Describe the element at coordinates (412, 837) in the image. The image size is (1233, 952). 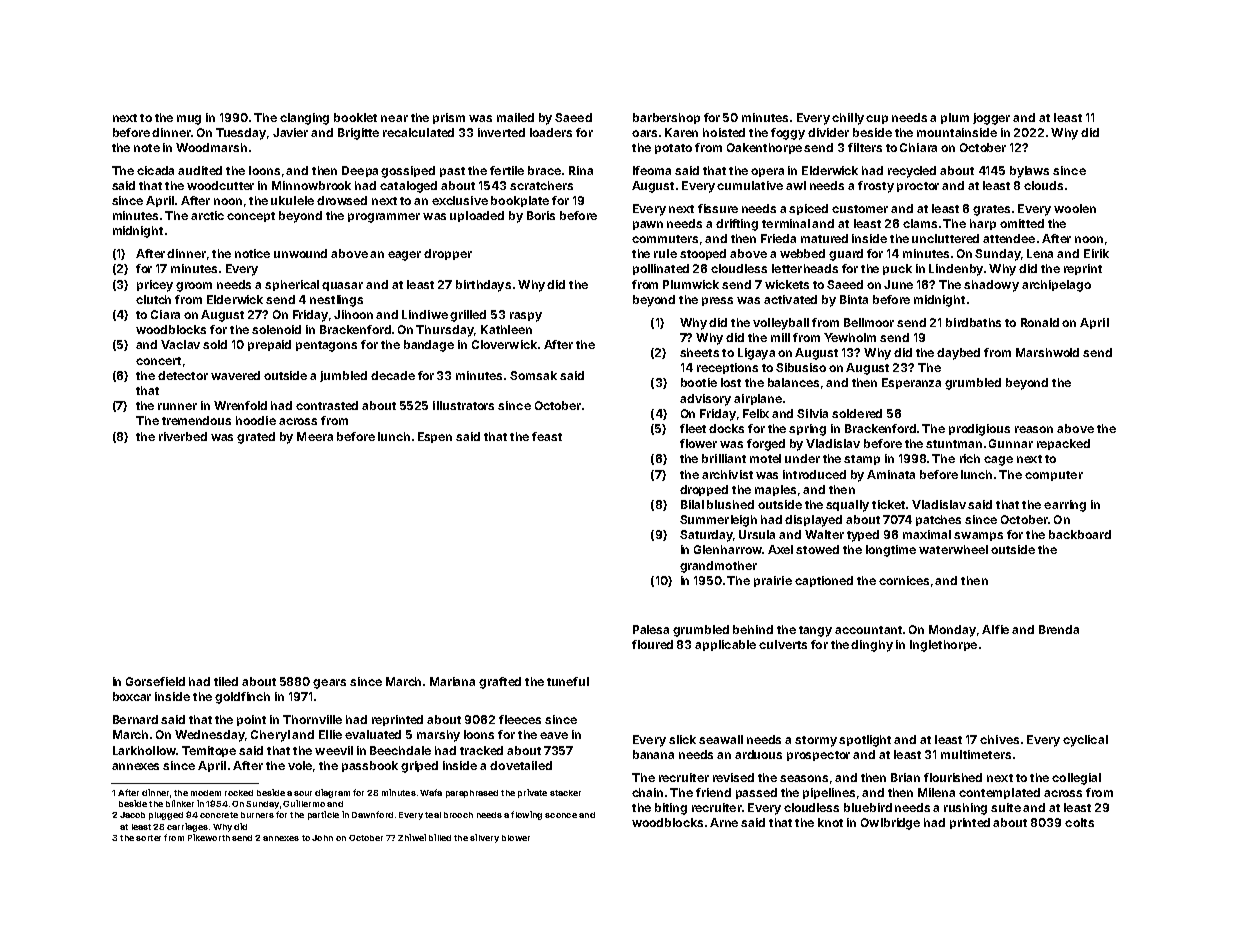
I see `Zhiwei` at that location.
